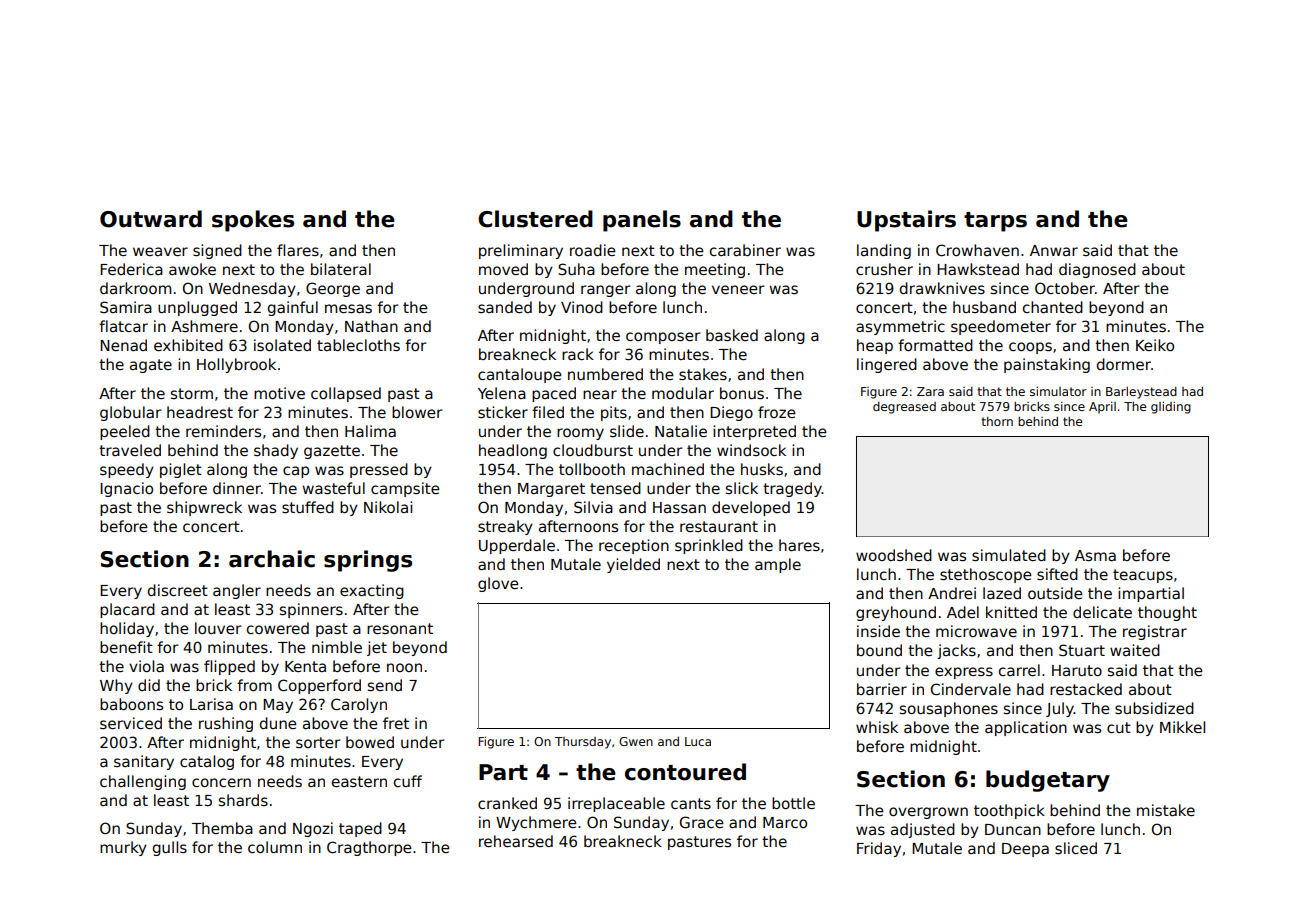  I want to click on Friday, so click(879, 849).
